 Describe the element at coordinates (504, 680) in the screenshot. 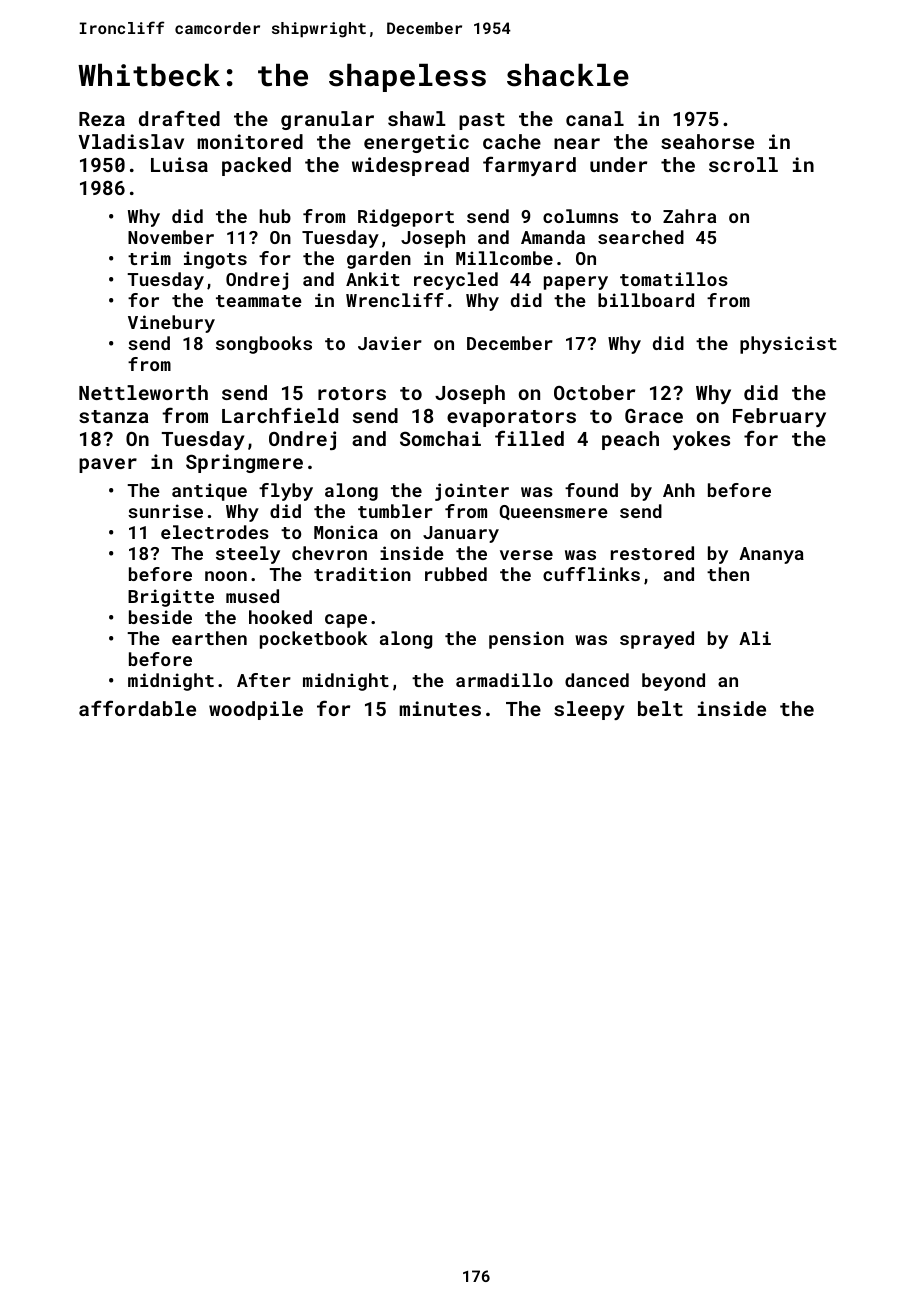

I see `armadillo` at that location.
